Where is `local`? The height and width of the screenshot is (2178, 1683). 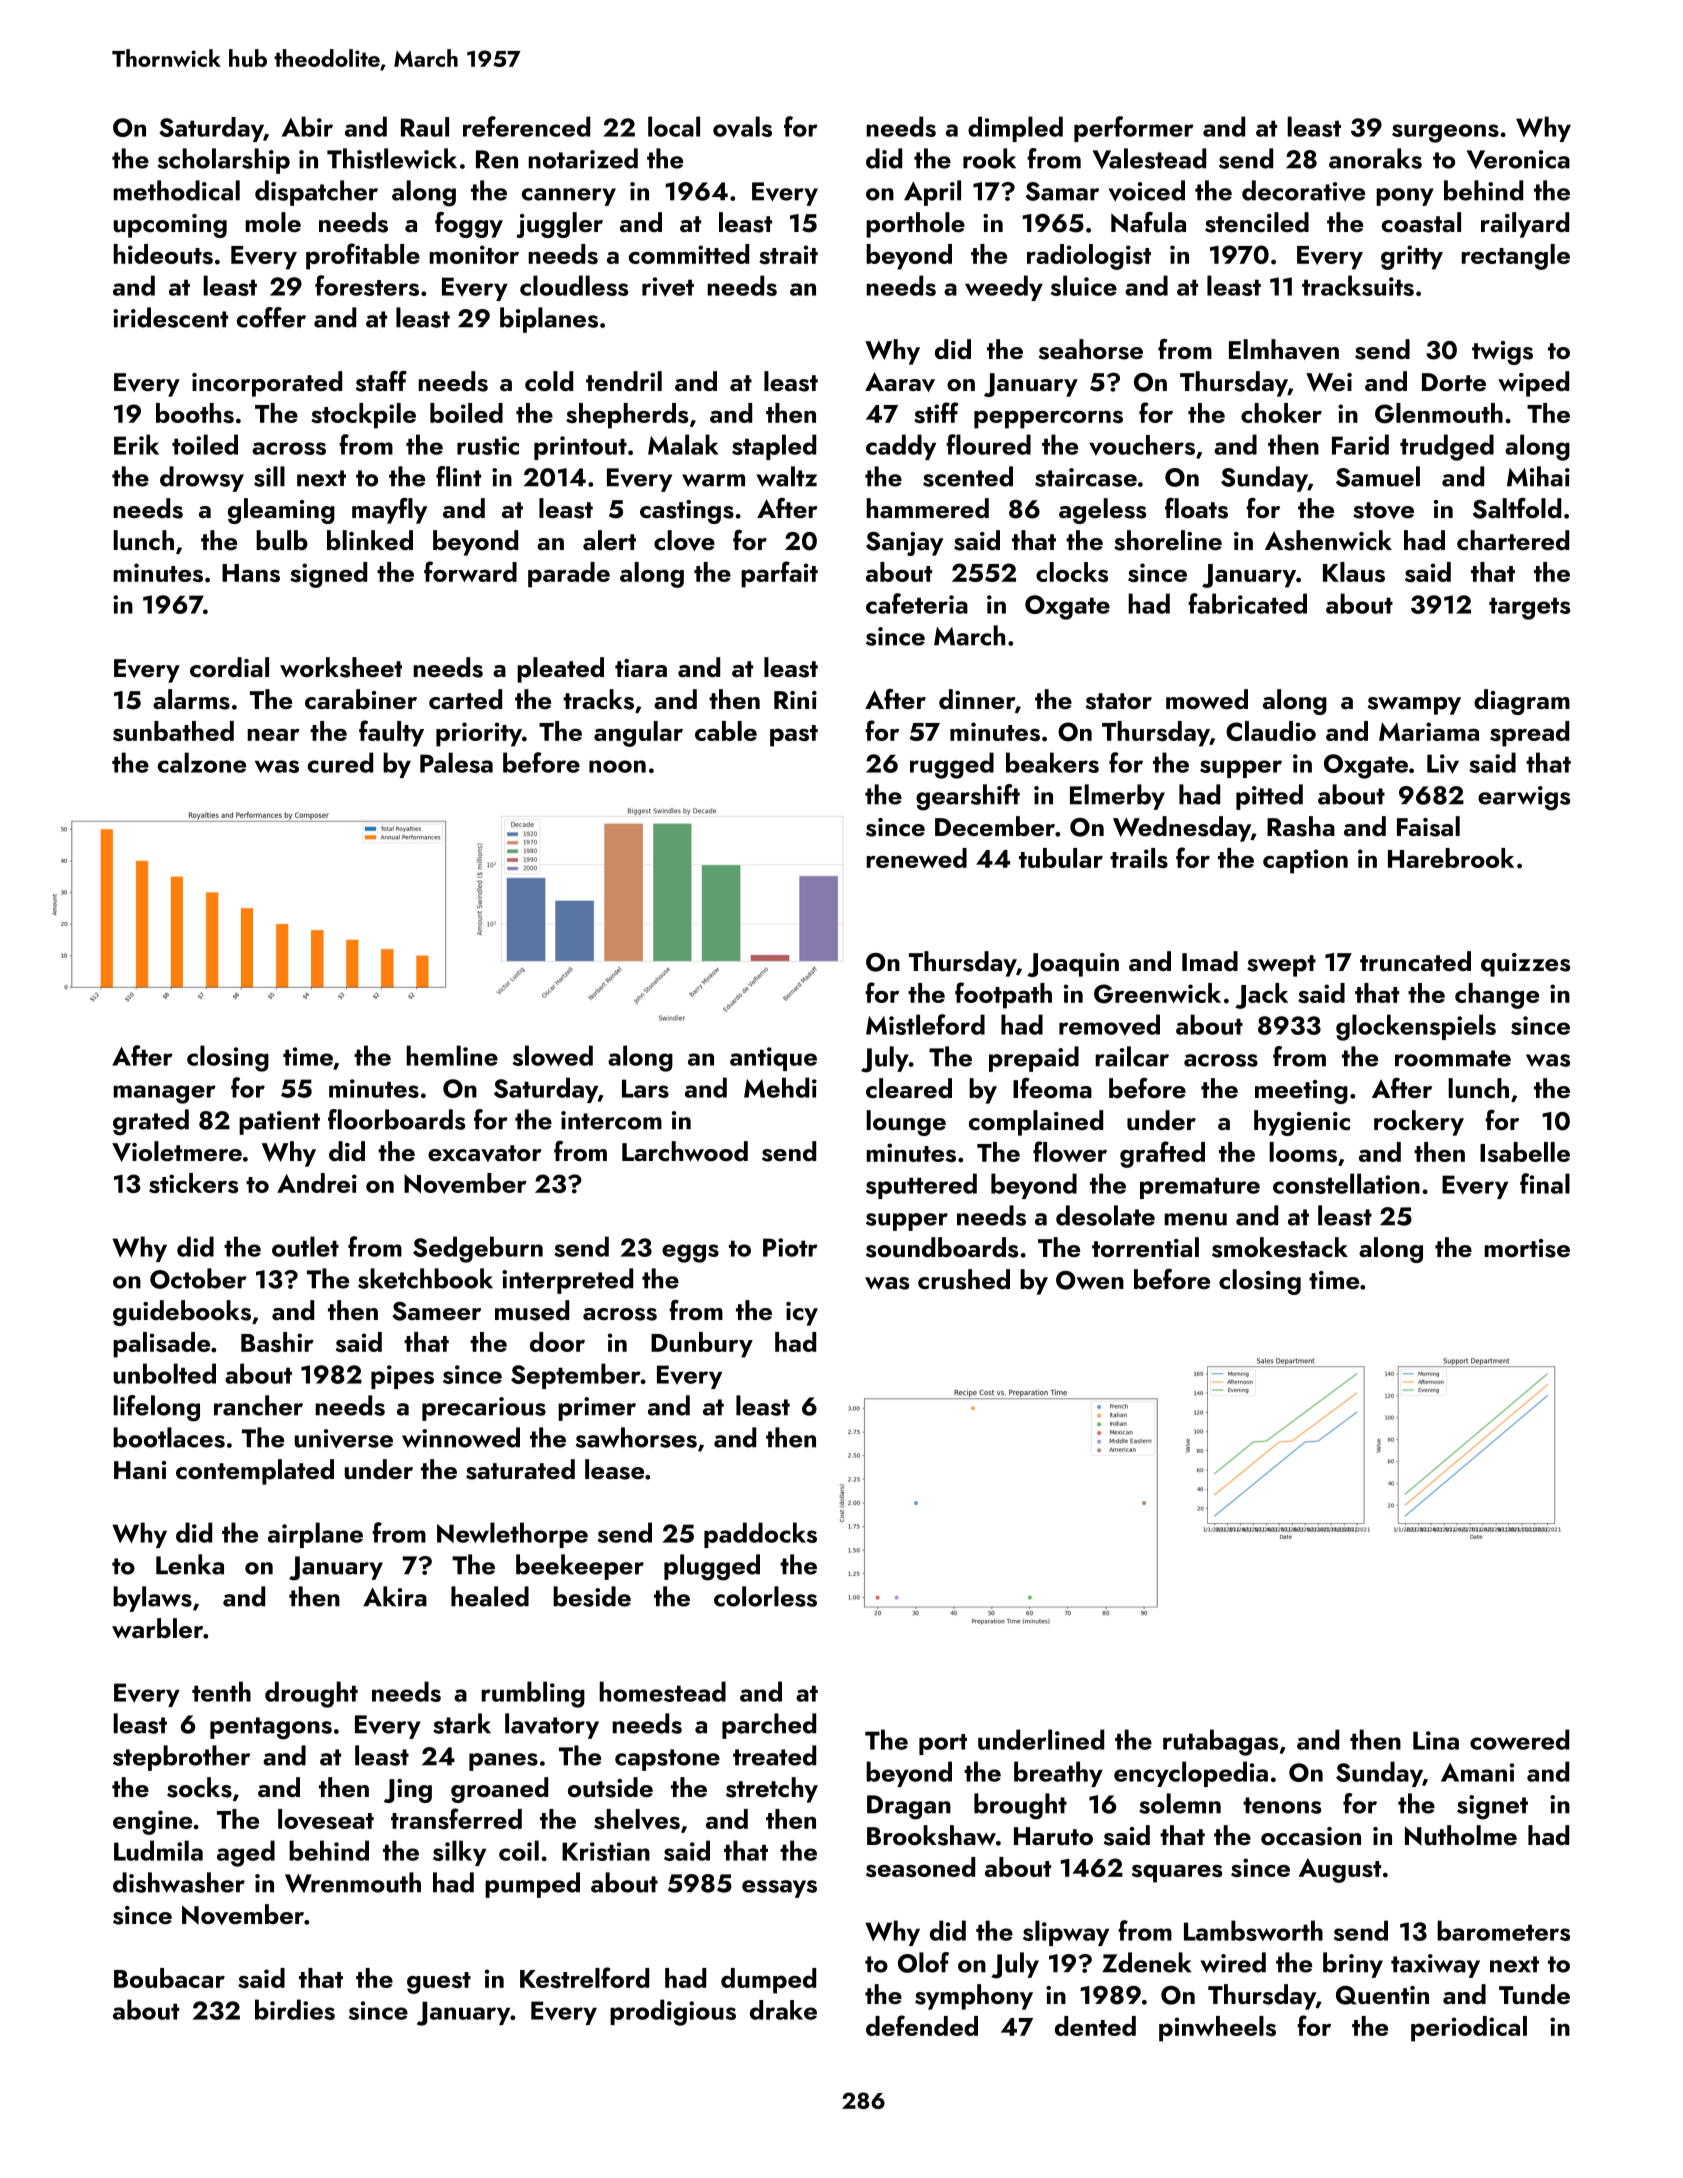
local is located at coordinates (674, 126).
